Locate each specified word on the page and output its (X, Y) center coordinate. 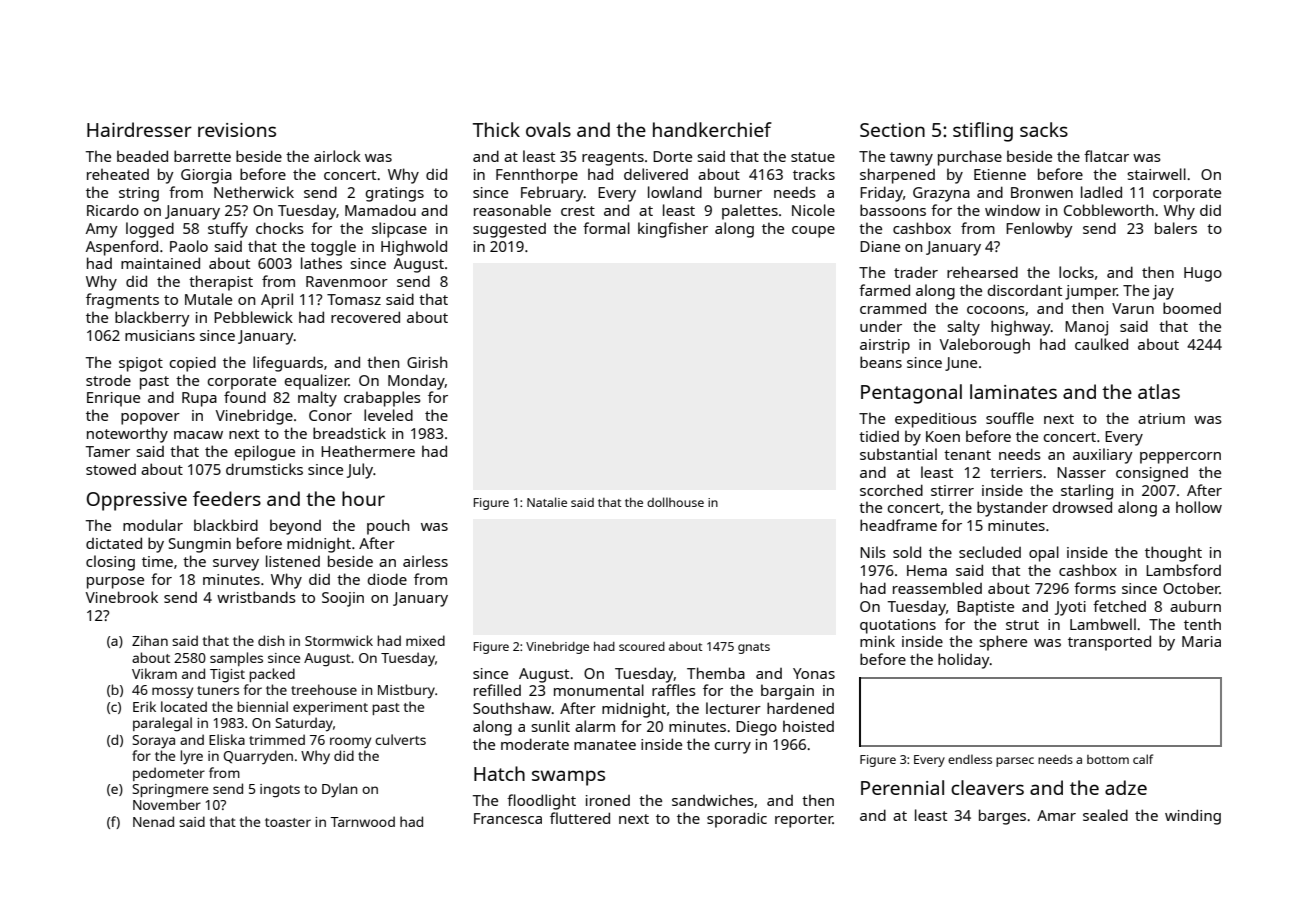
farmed (884, 290)
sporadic (737, 820)
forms (1095, 588)
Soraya (154, 742)
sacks (1044, 129)
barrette (202, 156)
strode (108, 380)
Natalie (547, 502)
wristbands (256, 597)
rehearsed (982, 272)
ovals (548, 129)
